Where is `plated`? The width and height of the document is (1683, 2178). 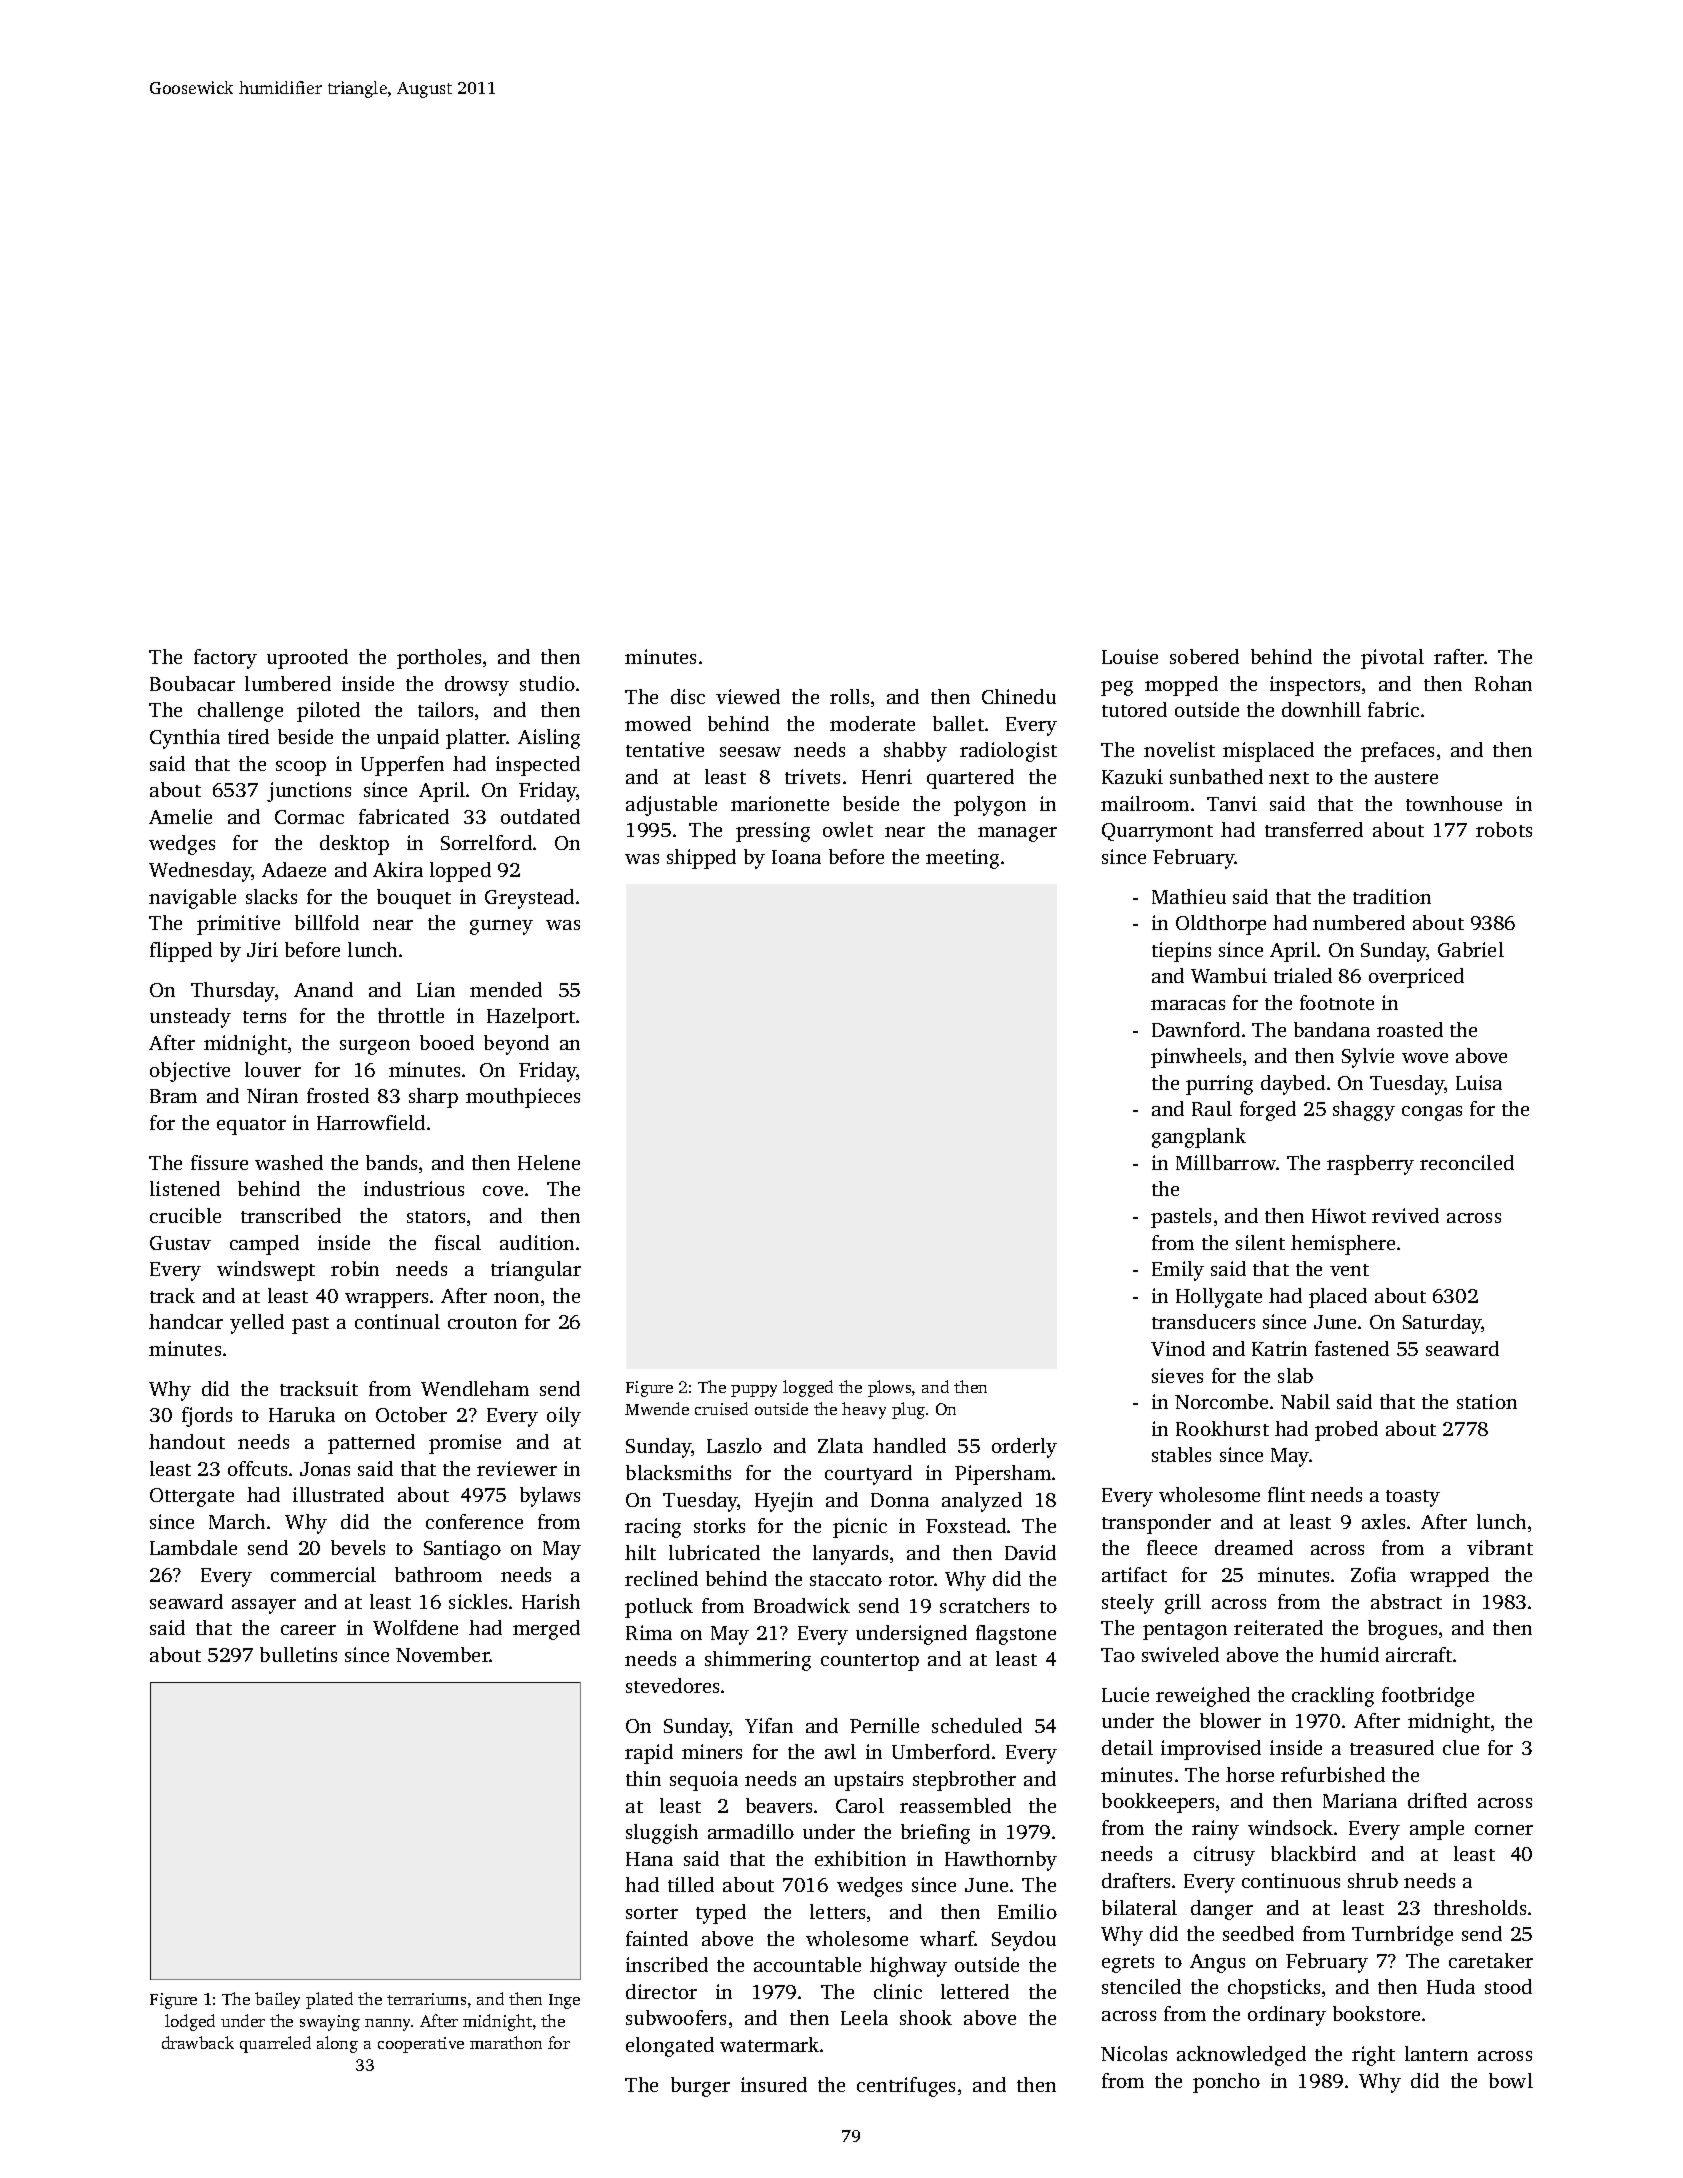
plated is located at coordinates (329, 2000).
